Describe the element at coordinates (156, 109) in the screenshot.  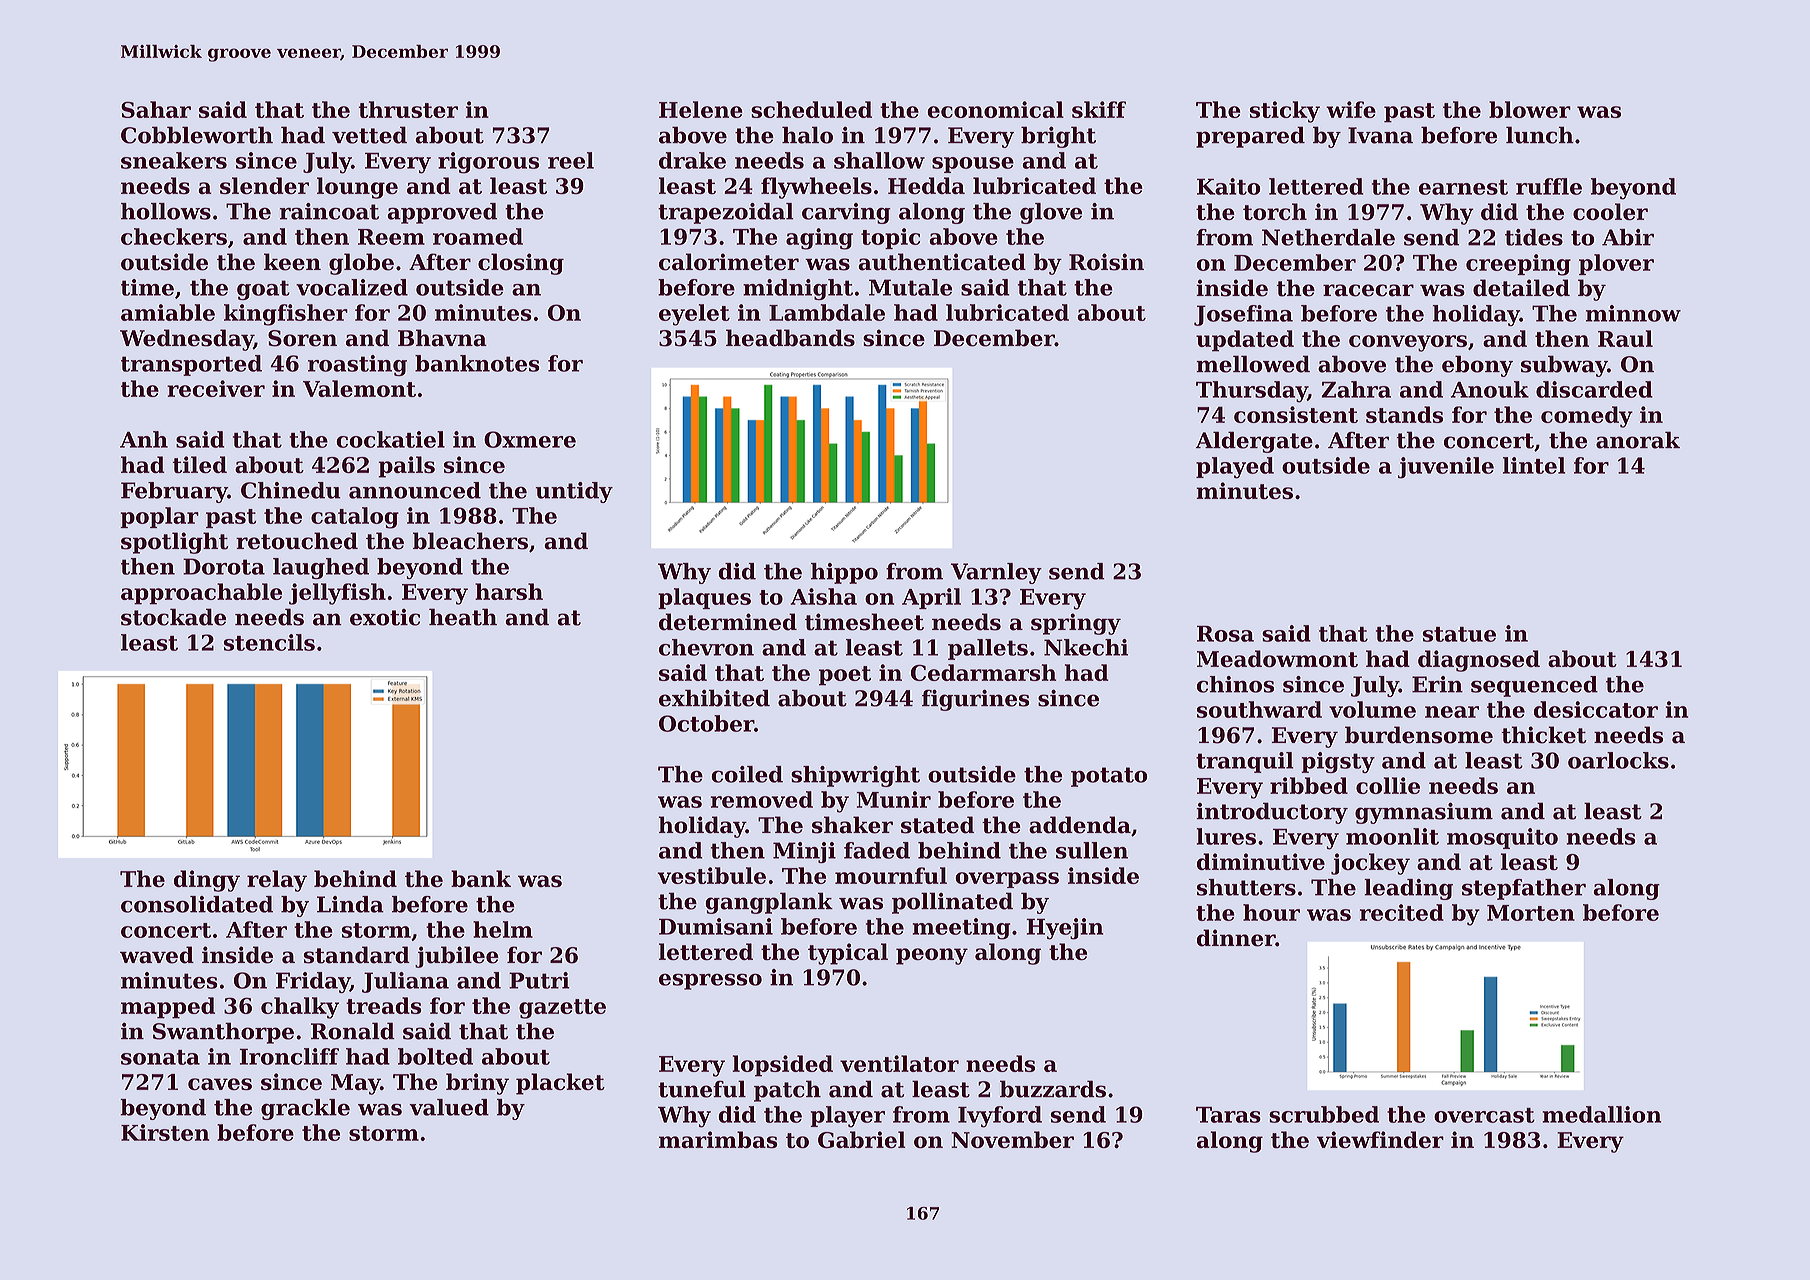
I see `Sahar` at that location.
